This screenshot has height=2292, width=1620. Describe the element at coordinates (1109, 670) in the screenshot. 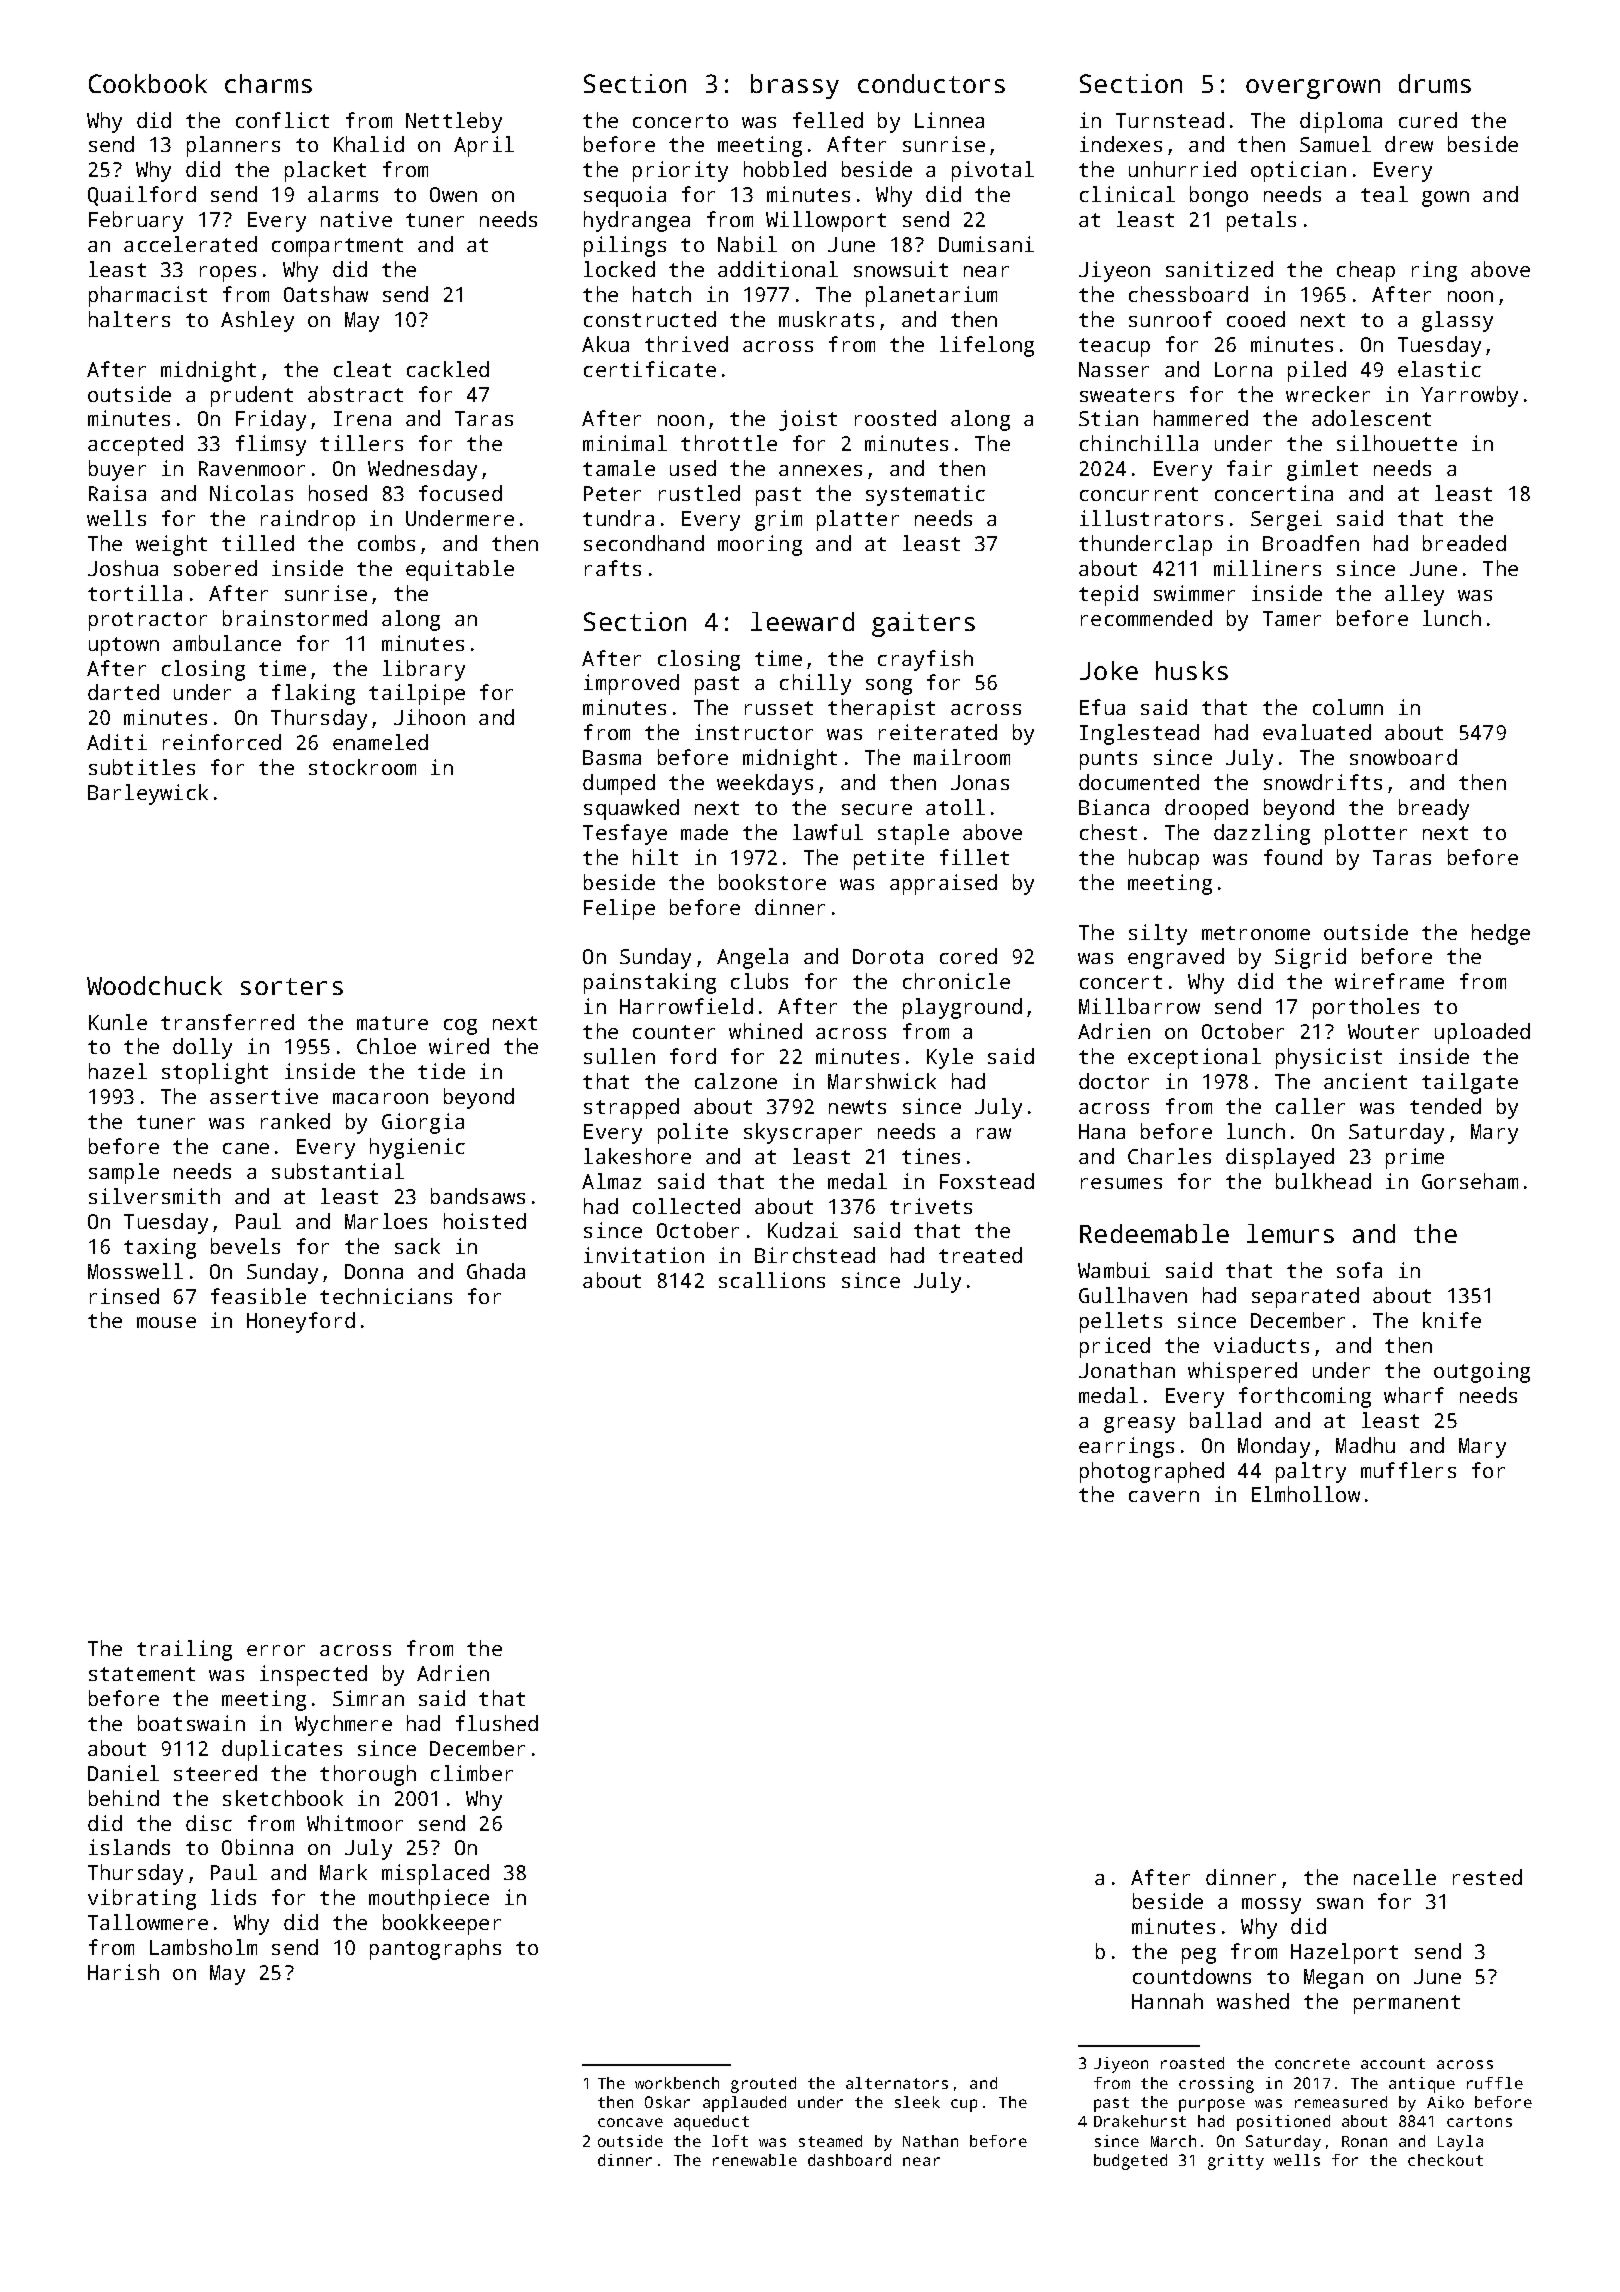

I see `Joke` at that location.
